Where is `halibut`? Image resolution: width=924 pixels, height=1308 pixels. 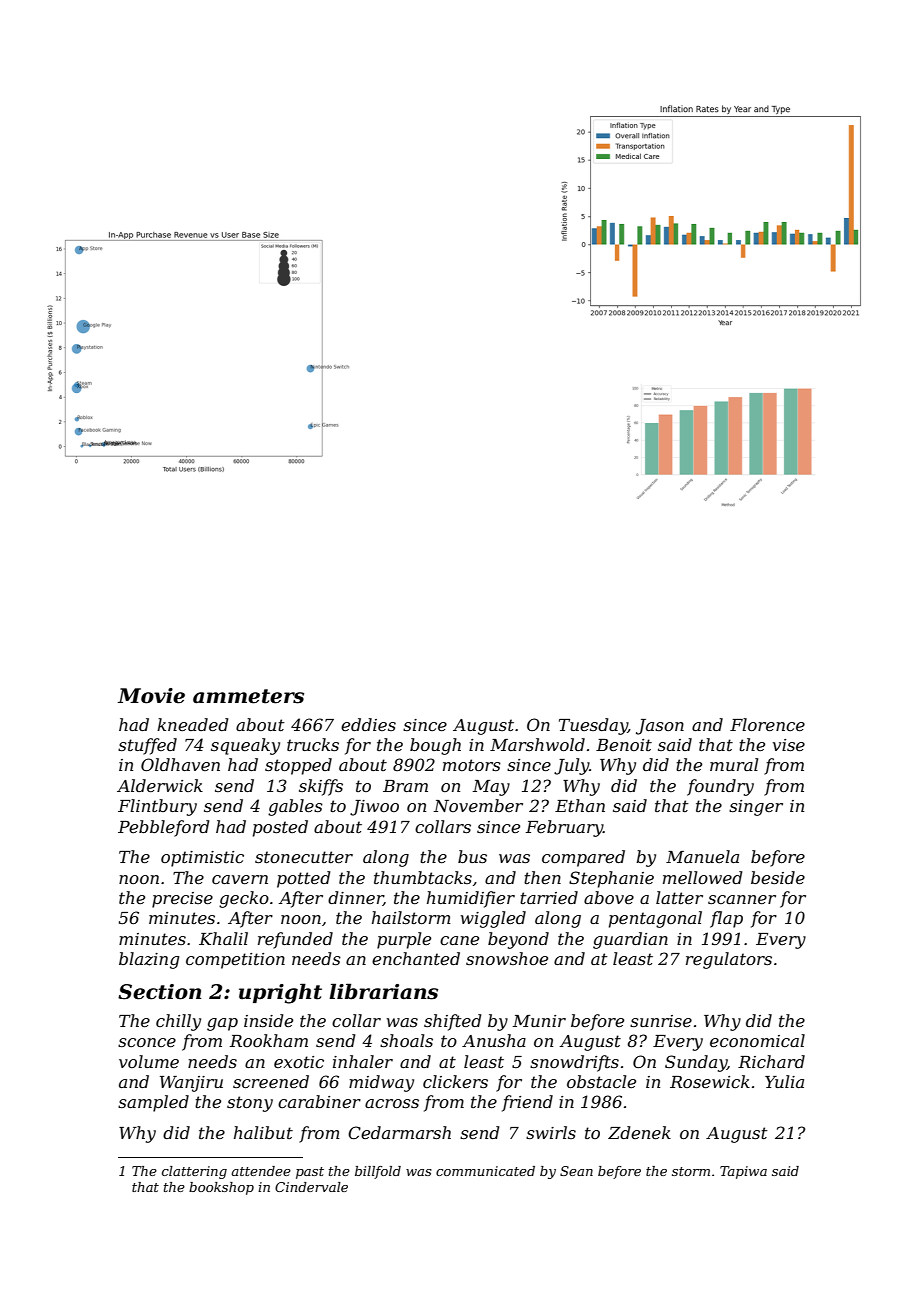
halibut is located at coordinates (263, 1132).
